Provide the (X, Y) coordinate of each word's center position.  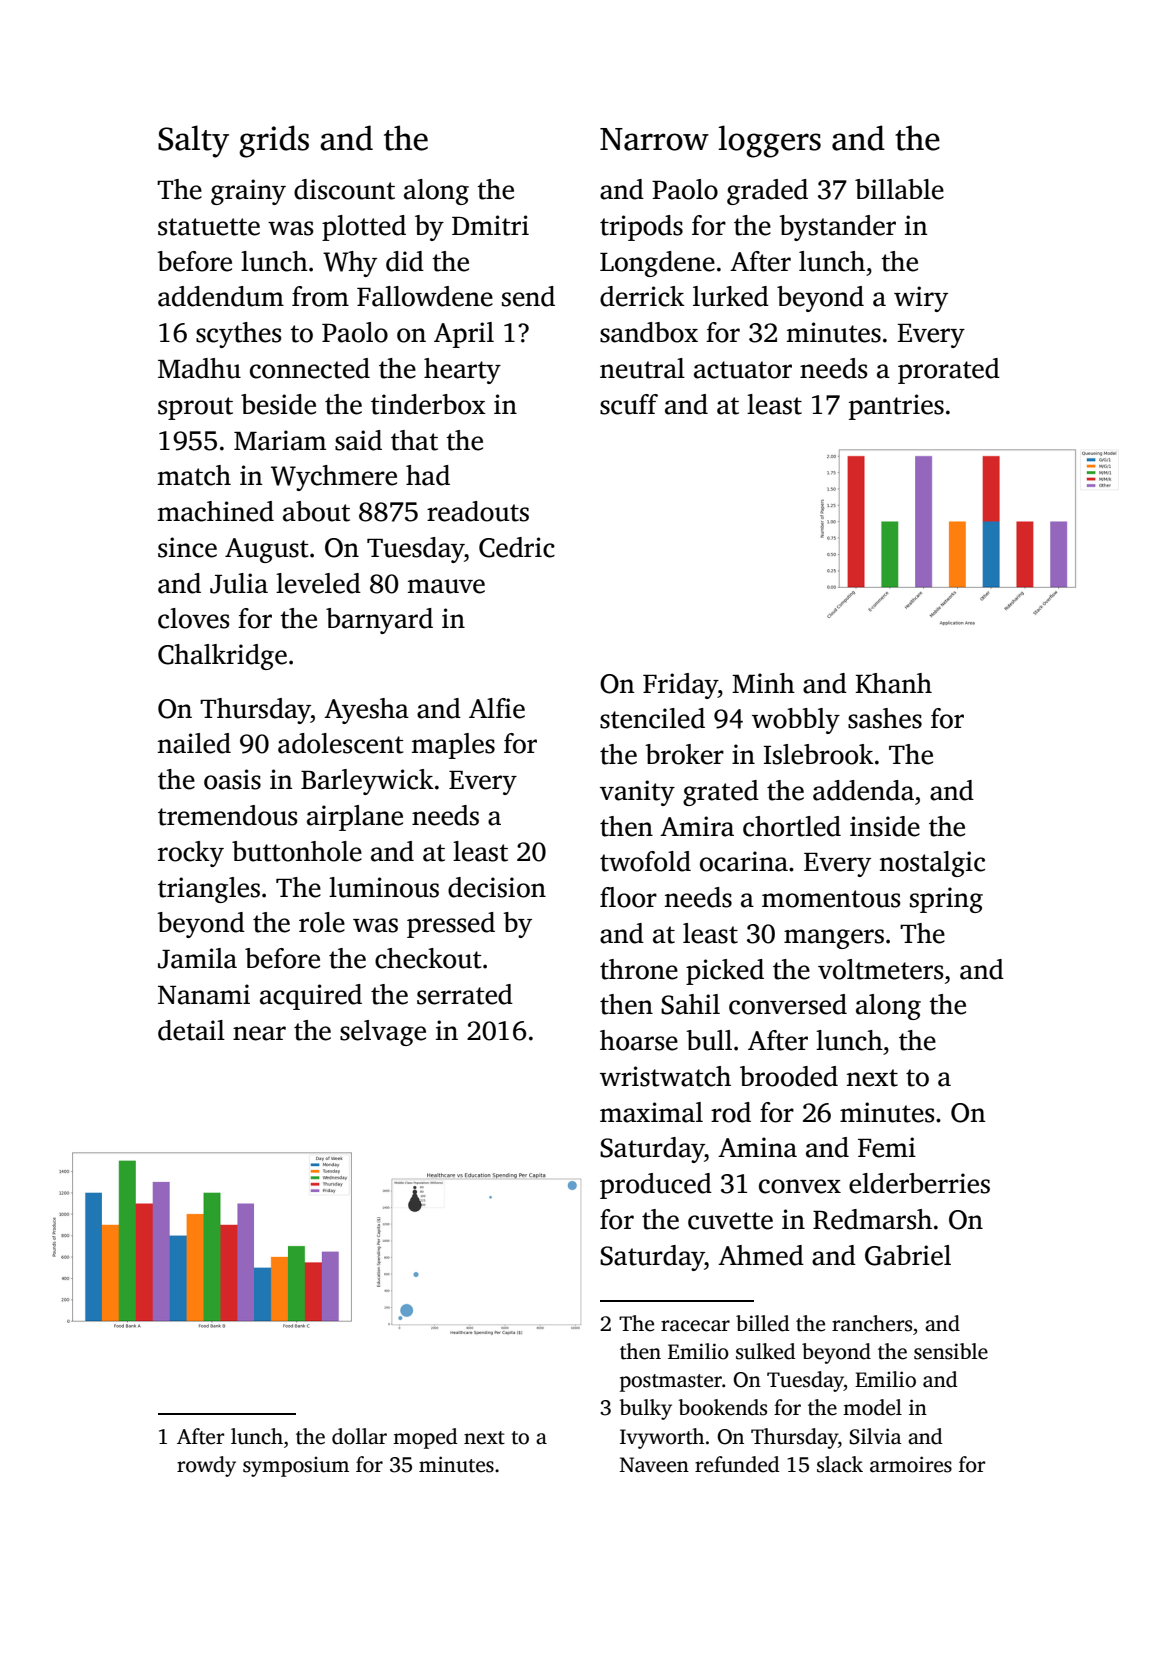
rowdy (206, 1466)
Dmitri (490, 225)
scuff (629, 404)
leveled (318, 583)
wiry (921, 299)
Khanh (894, 683)
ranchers (872, 1323)
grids (274, 141)
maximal (651, 1112)
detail (191, 1030)
